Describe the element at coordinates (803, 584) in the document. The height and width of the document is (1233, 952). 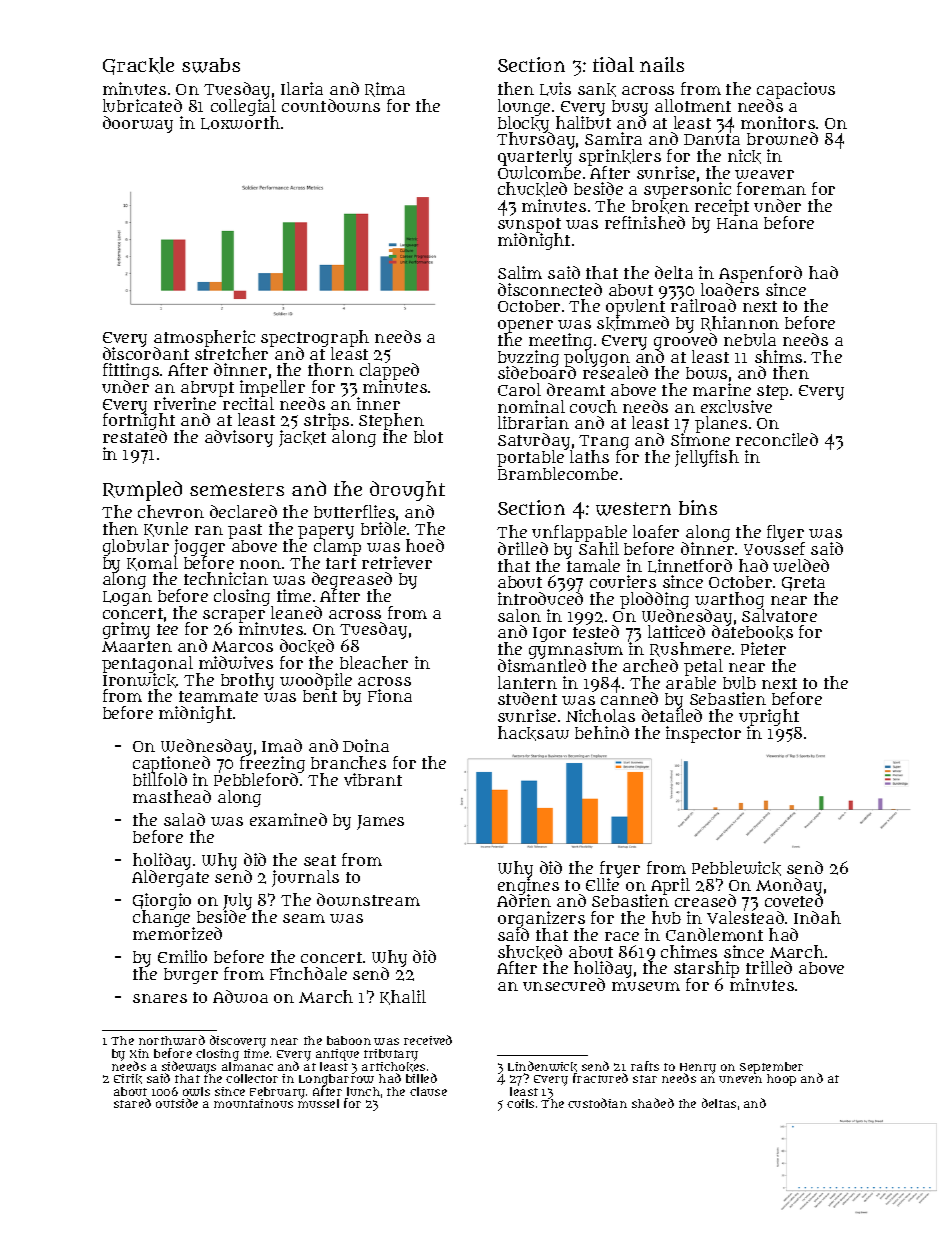
I see `Greta` at that location.
